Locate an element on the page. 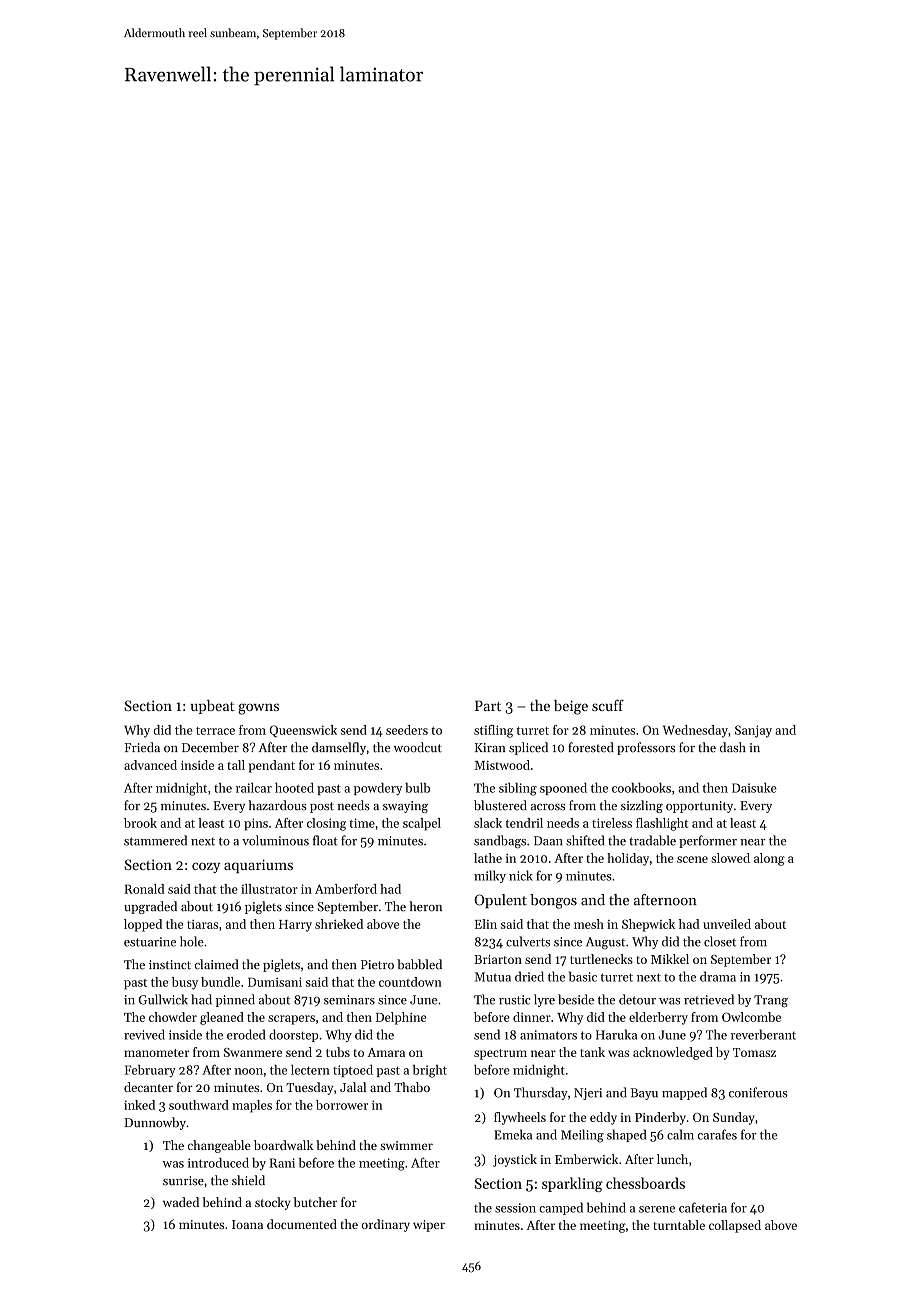 Image resolution: width=924 pixels, height=1308 pixels. Sunday is located at coordinates (734, 1118).
